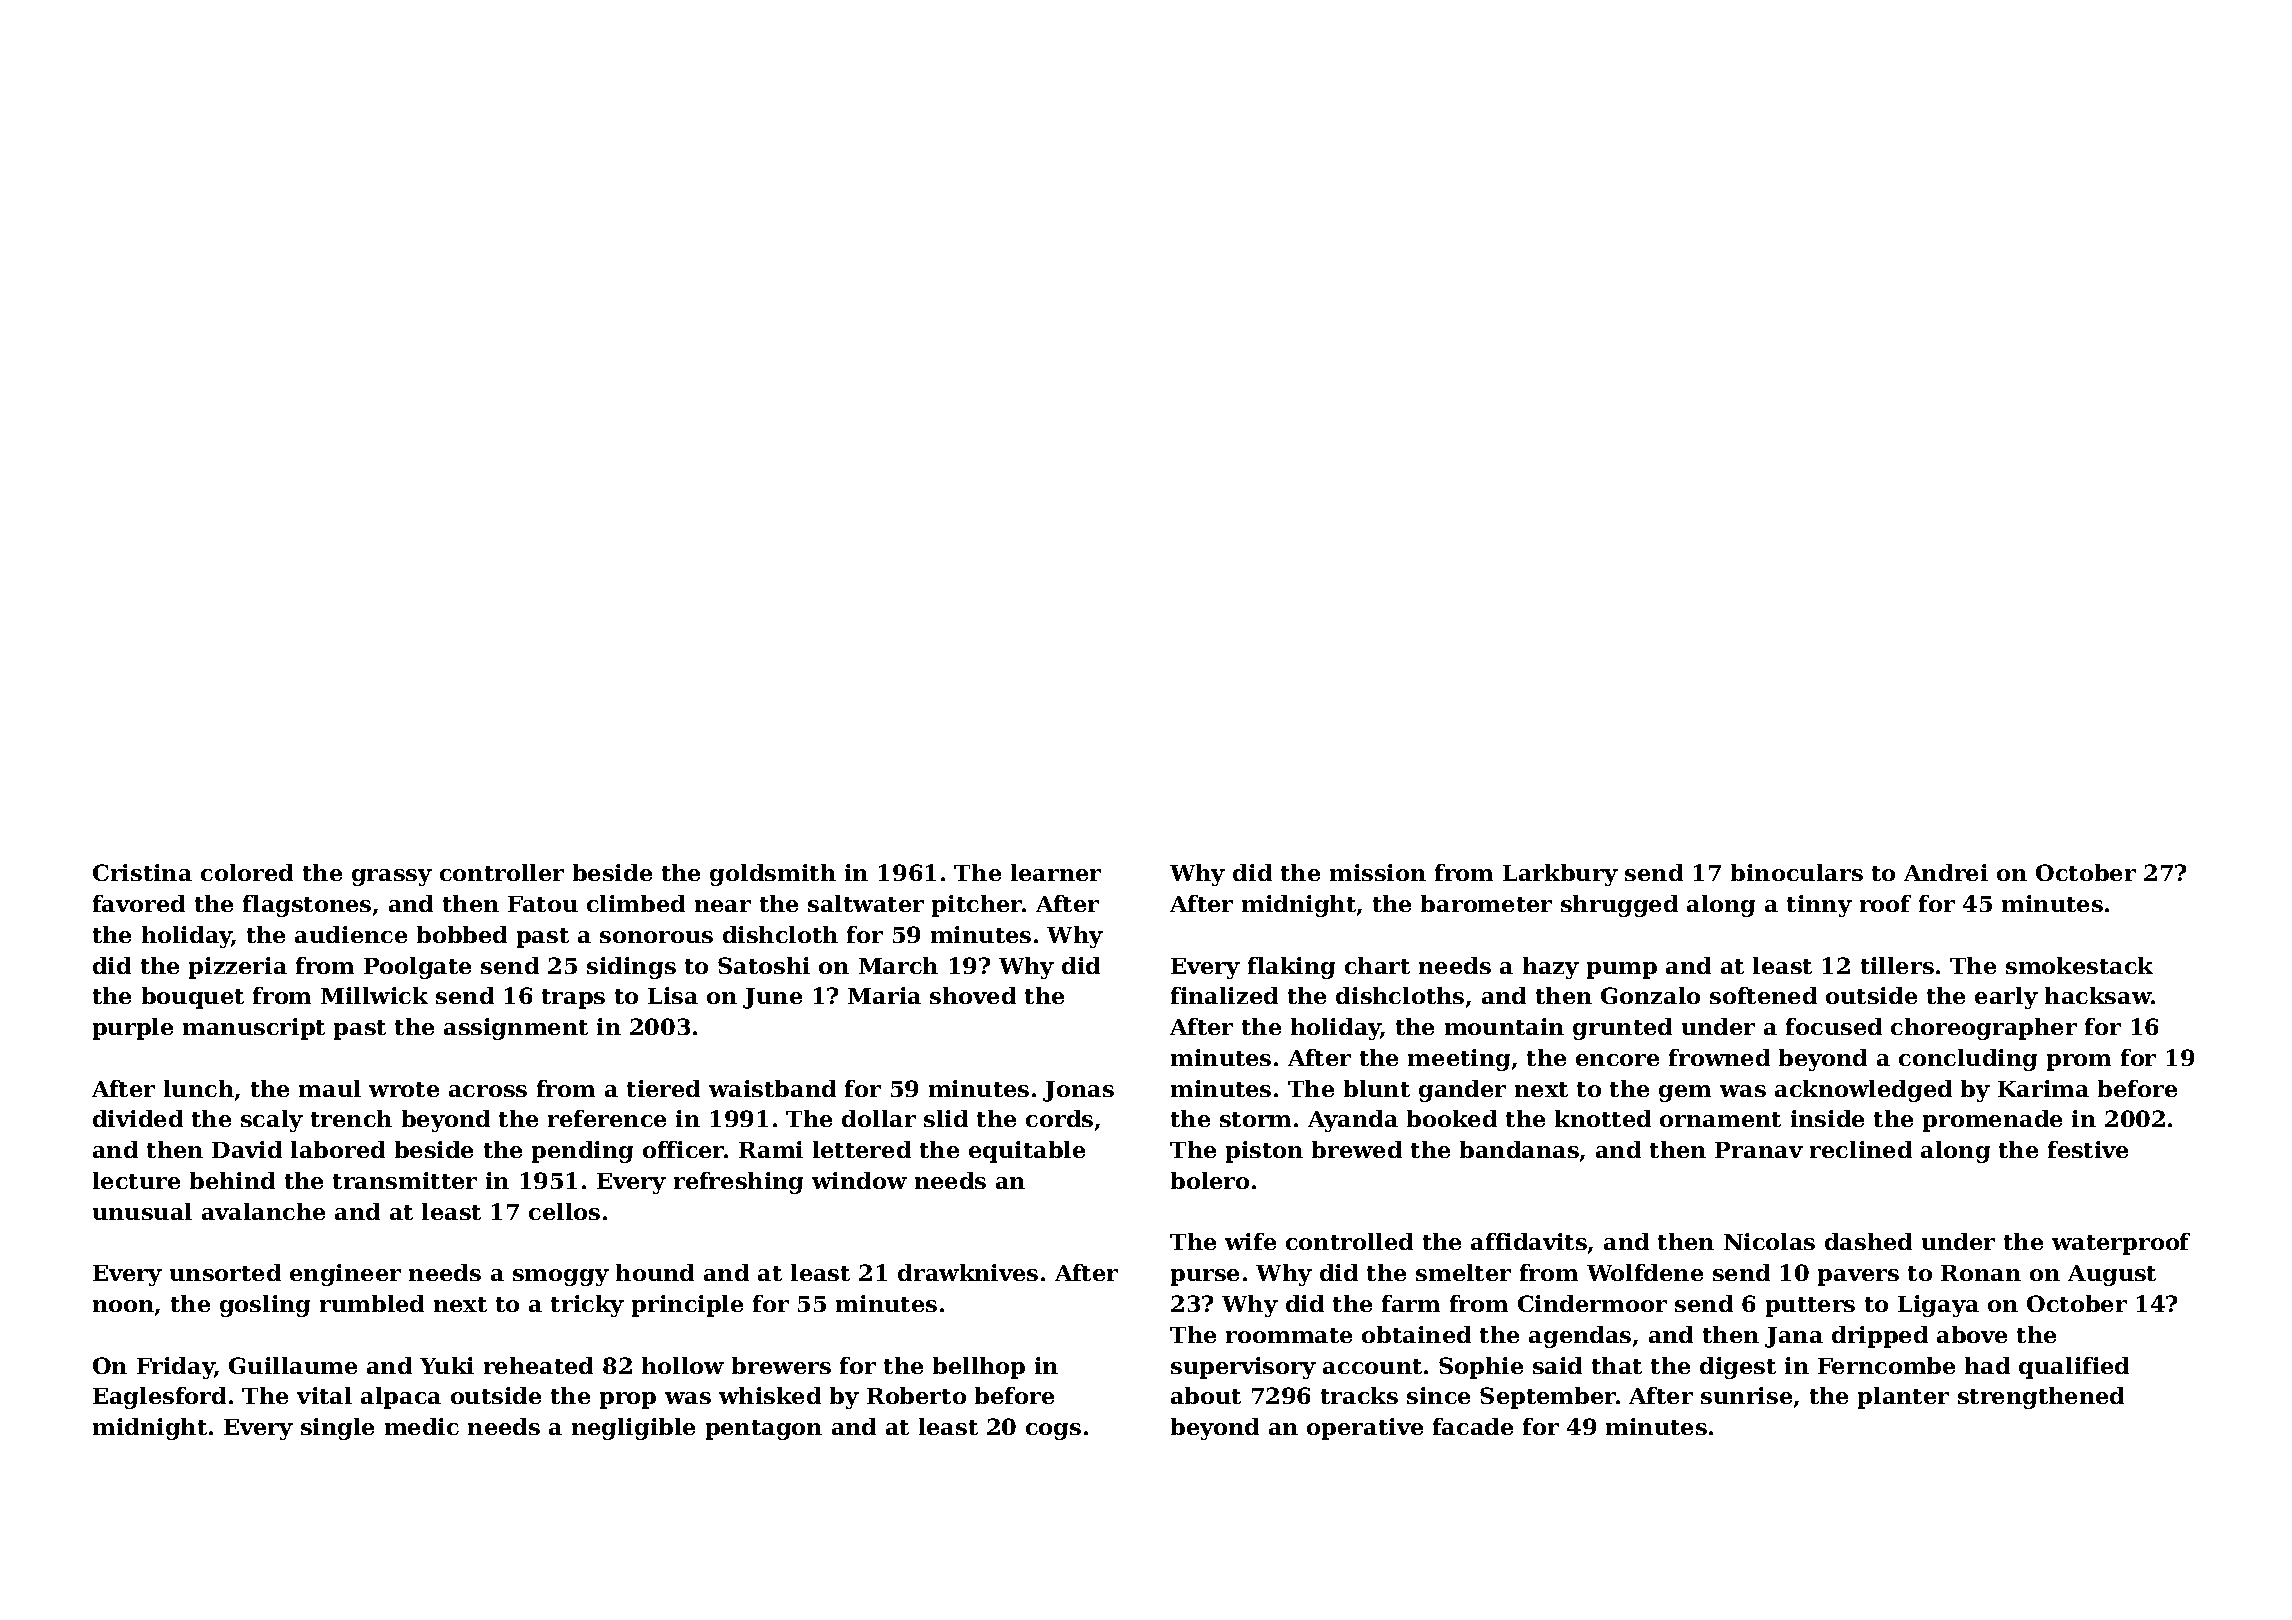  What do you see at coordinates (193, 998) in the image?
I see `bouquet` at bounding box center [193, 998].
